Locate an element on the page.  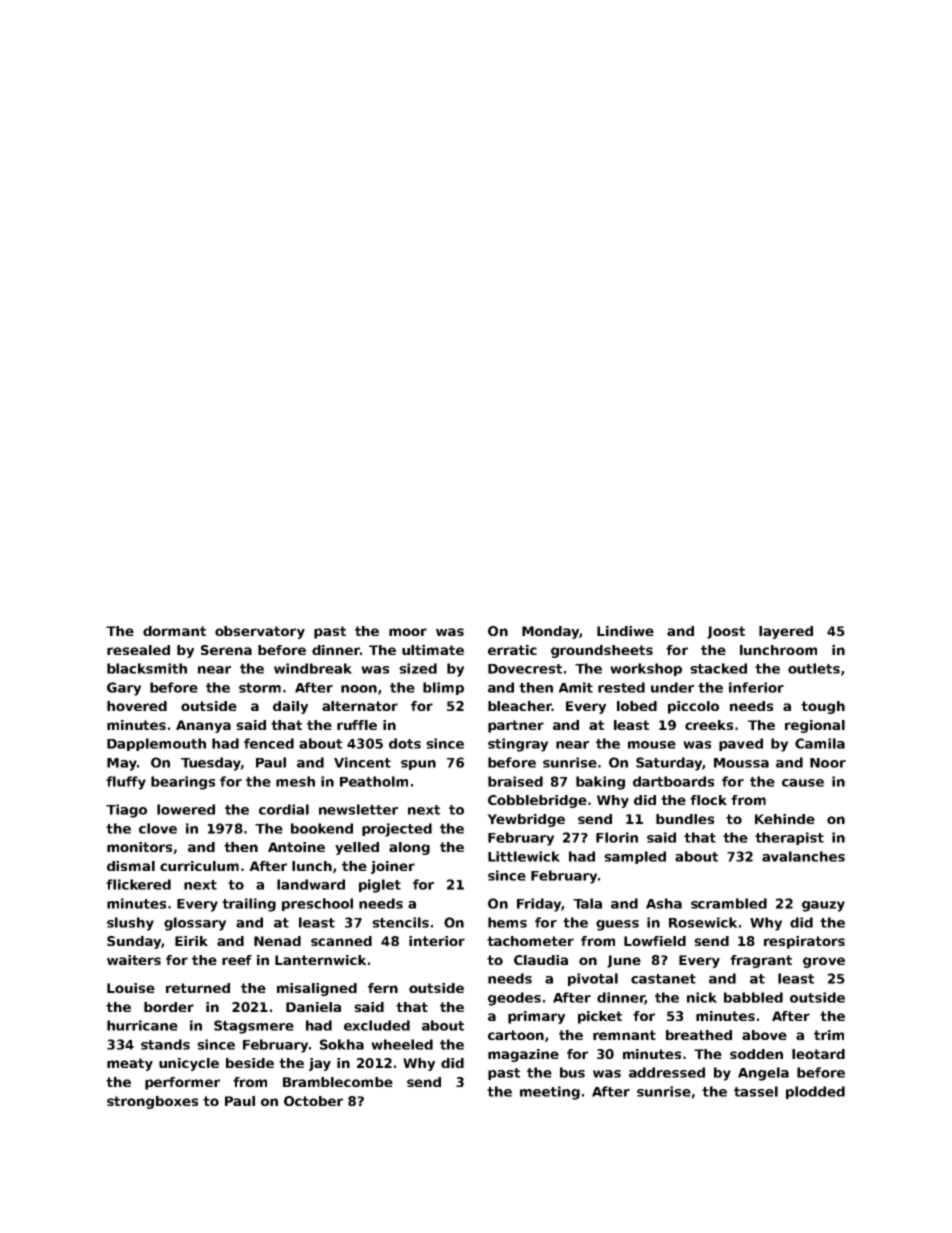
windbreak is located at coordinates (313, 668).
